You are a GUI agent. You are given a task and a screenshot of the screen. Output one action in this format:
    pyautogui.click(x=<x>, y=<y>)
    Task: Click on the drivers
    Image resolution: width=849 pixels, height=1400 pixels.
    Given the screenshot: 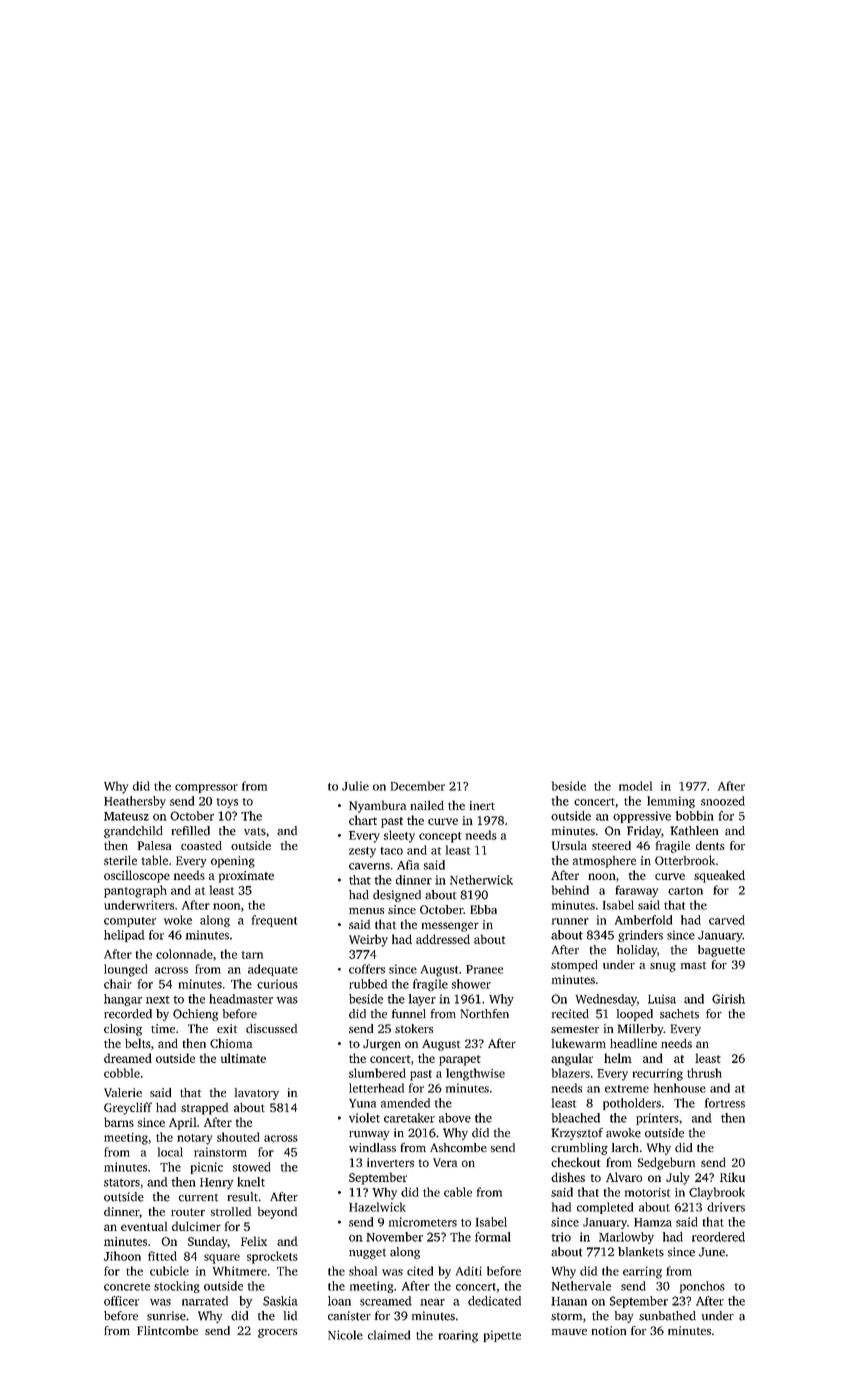 What is the action you would take?
    pyautogui.click(x=726, y=1207)
